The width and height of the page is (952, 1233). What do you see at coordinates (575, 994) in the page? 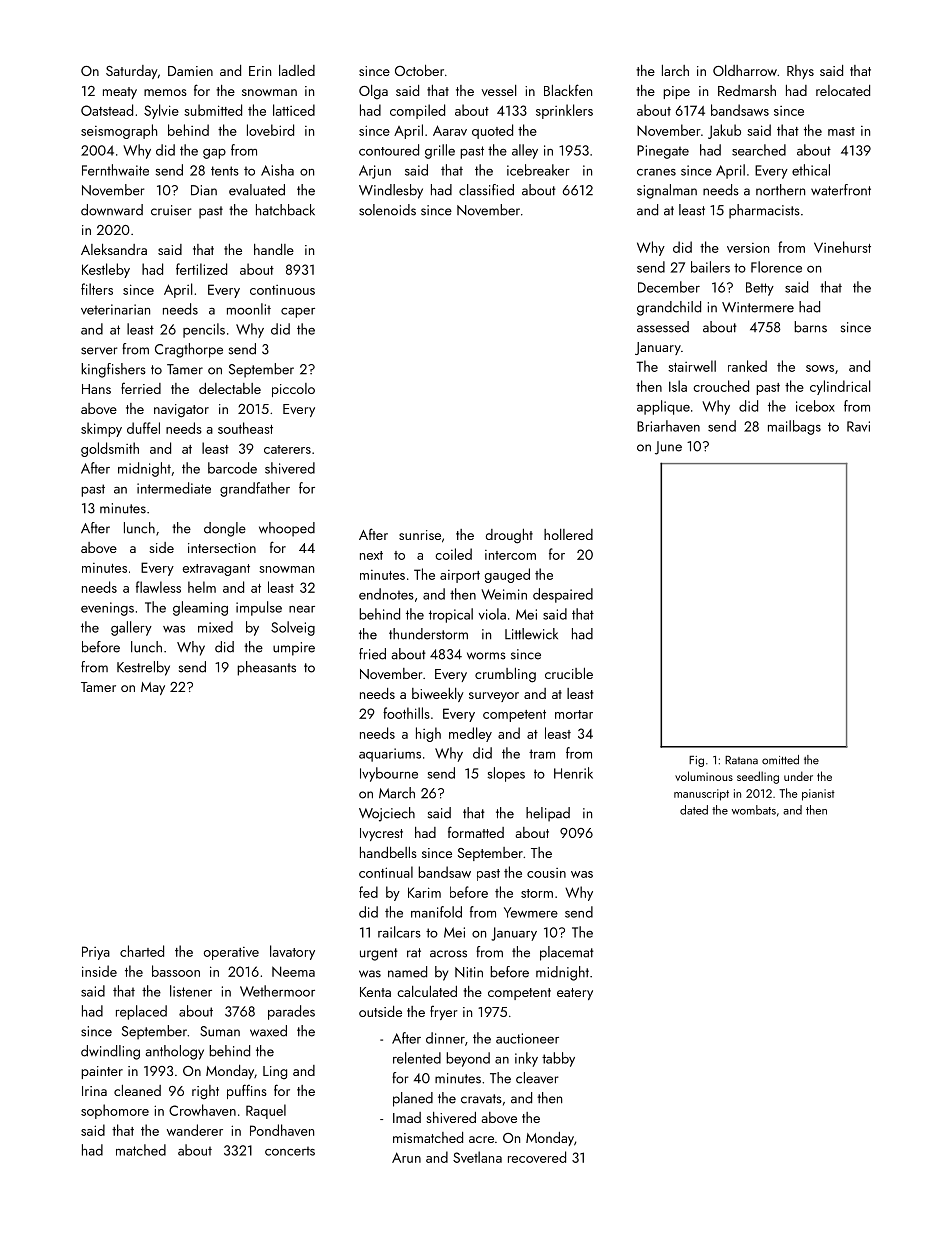
I see `eatery` at bounding box center [575, 994].
